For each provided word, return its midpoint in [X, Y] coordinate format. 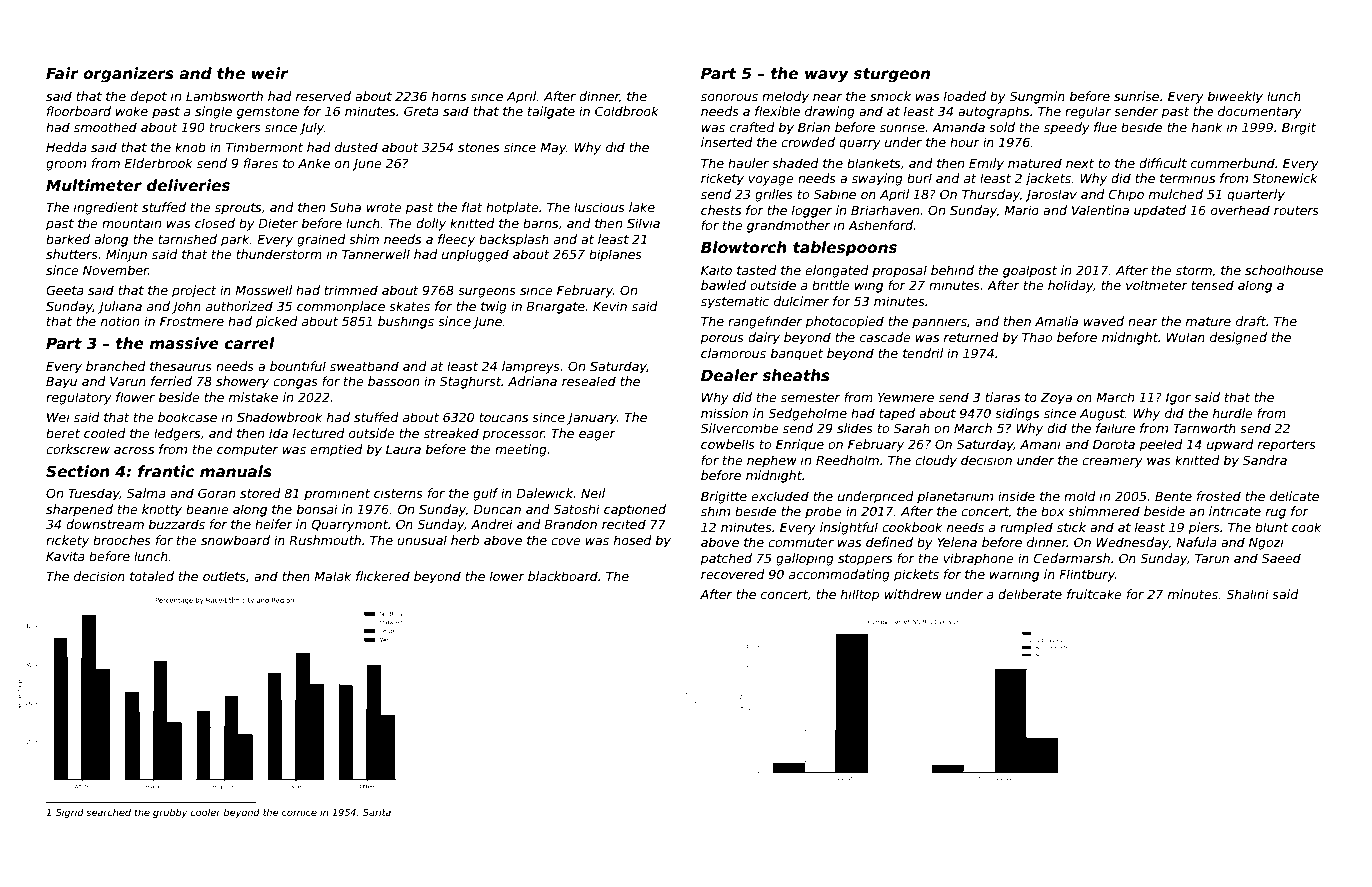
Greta [421, 111]
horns [449, 96]
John [186, 307]
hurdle [1233, 413]
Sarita [377, 812]
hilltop [860, 595]
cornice [299, 812]
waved [1103, 321]
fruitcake [1094, 594]
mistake [253, 397]
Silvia [643, 223]
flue [1105, 127]
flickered [383, 576]
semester [810, 397]
